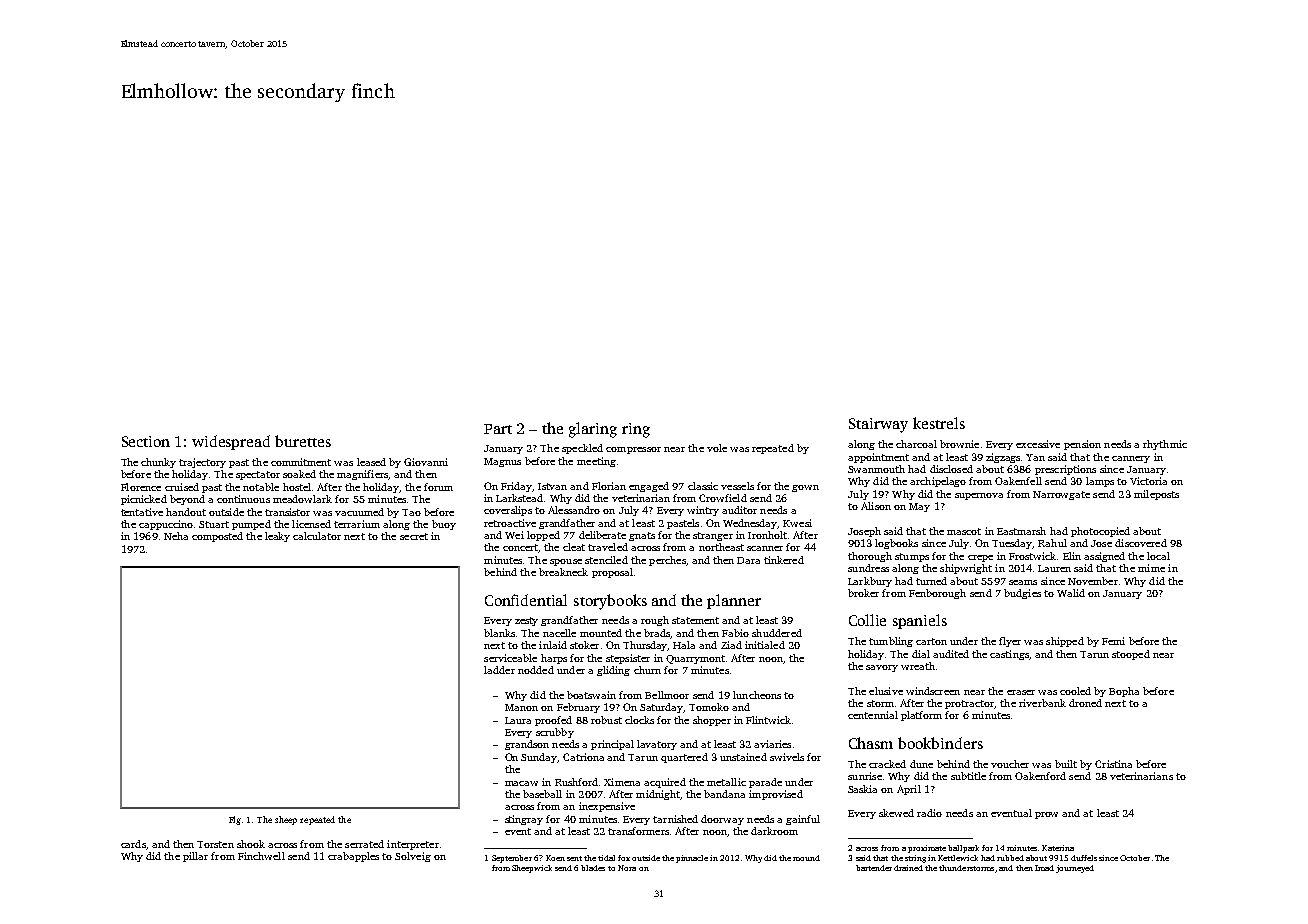 This screenshot has width=1308, height=924. I want to click on Flintwick, so click(768, 720).
